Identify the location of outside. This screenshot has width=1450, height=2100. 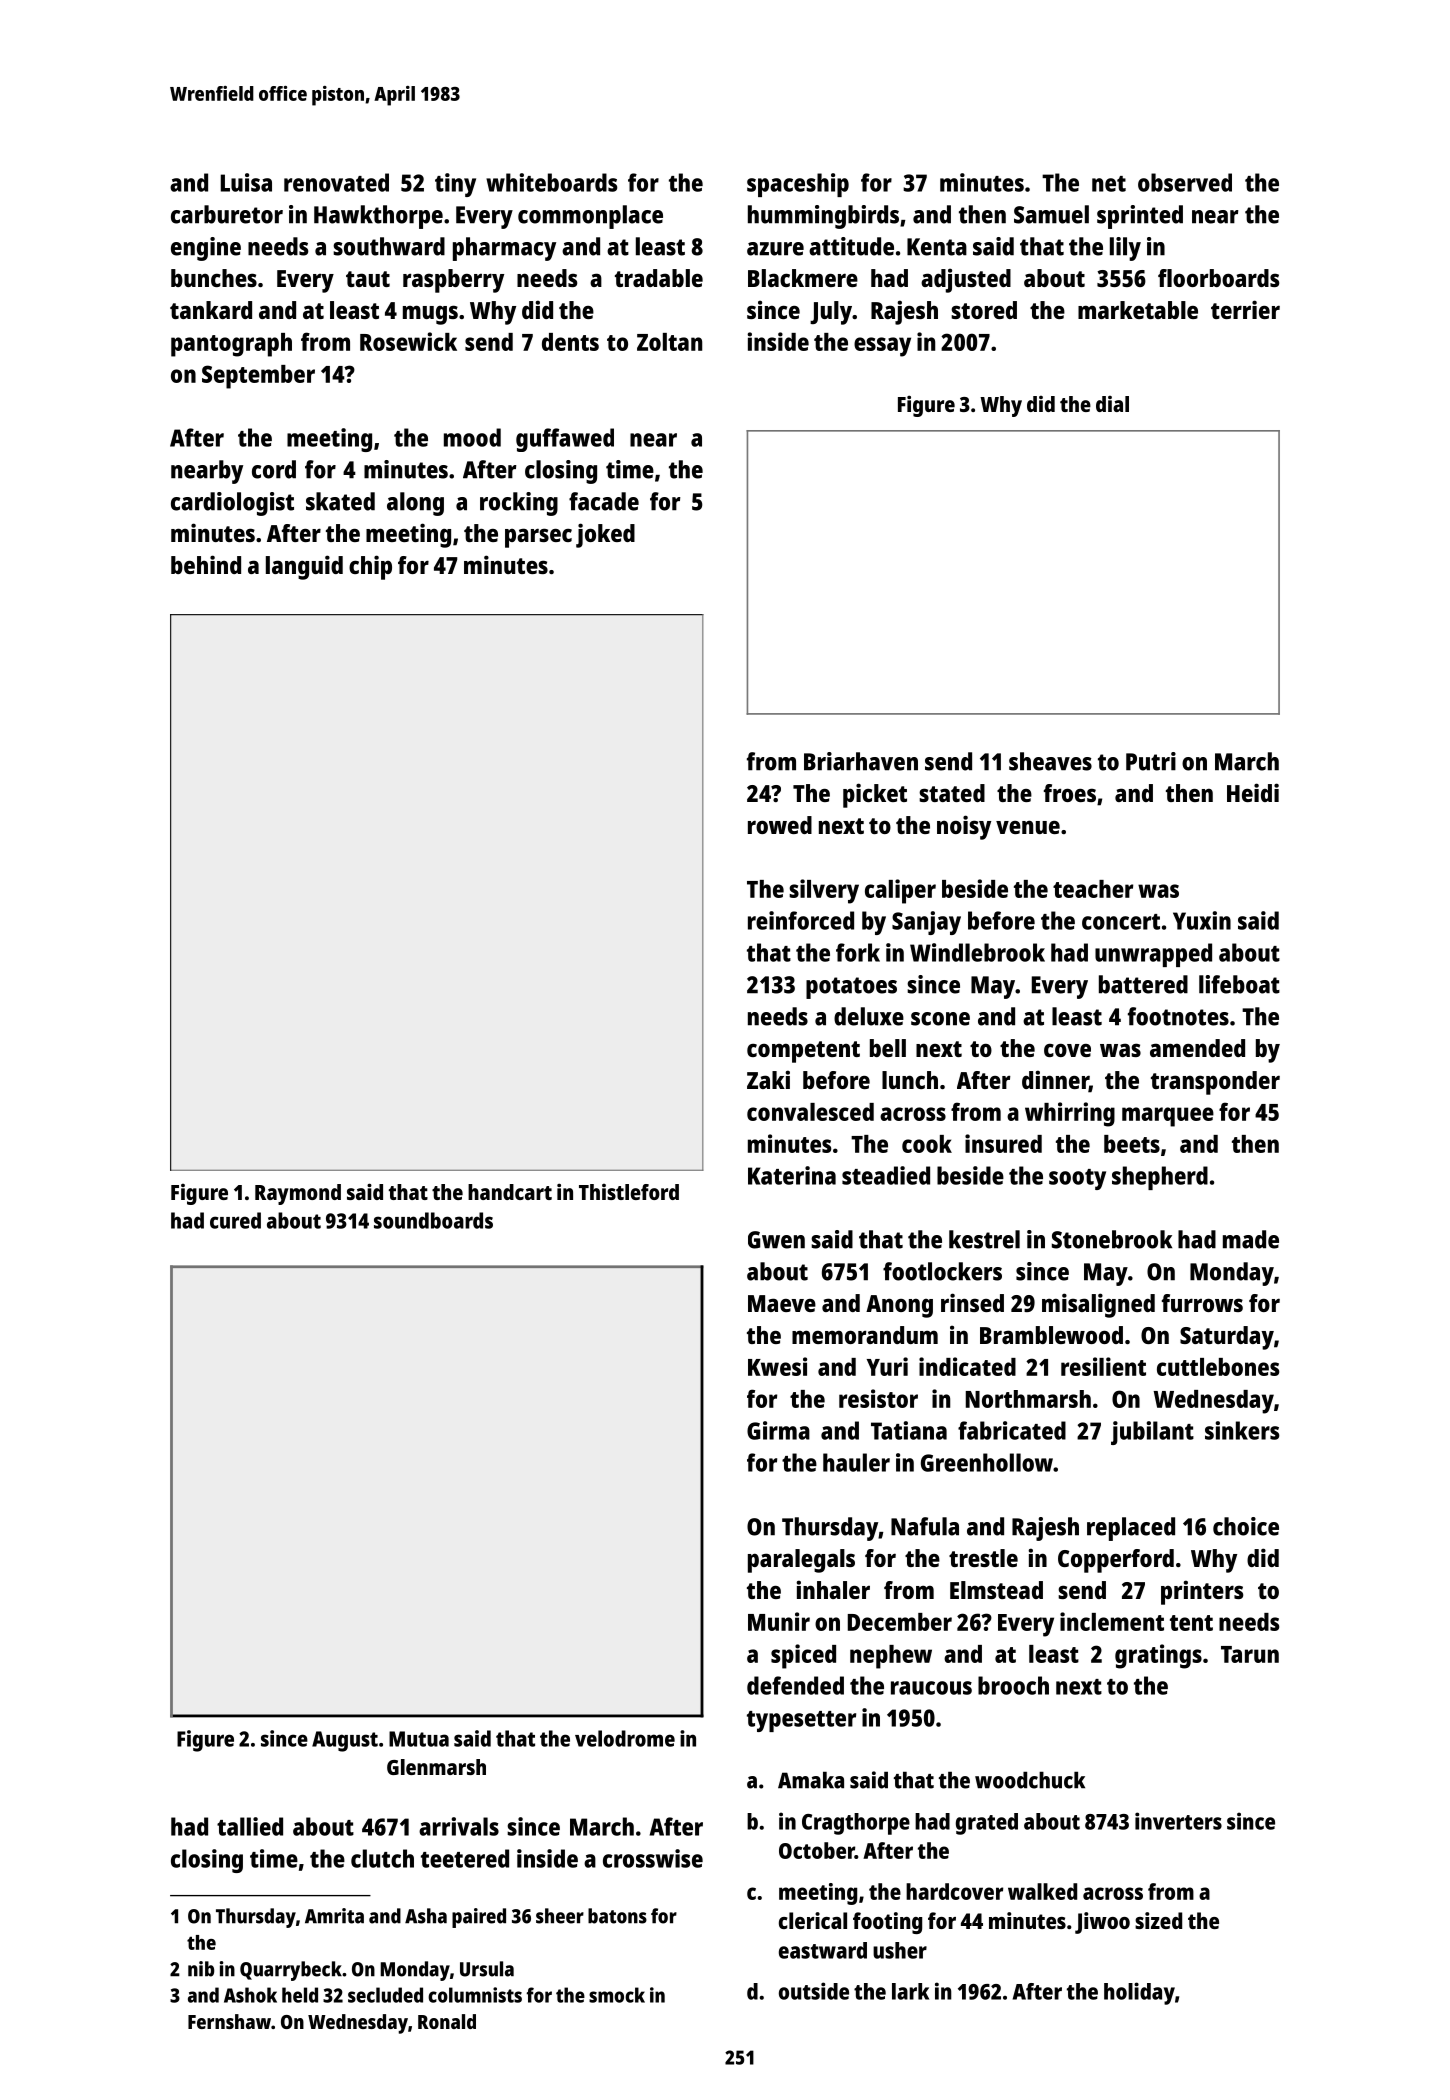
(814, 1991).
